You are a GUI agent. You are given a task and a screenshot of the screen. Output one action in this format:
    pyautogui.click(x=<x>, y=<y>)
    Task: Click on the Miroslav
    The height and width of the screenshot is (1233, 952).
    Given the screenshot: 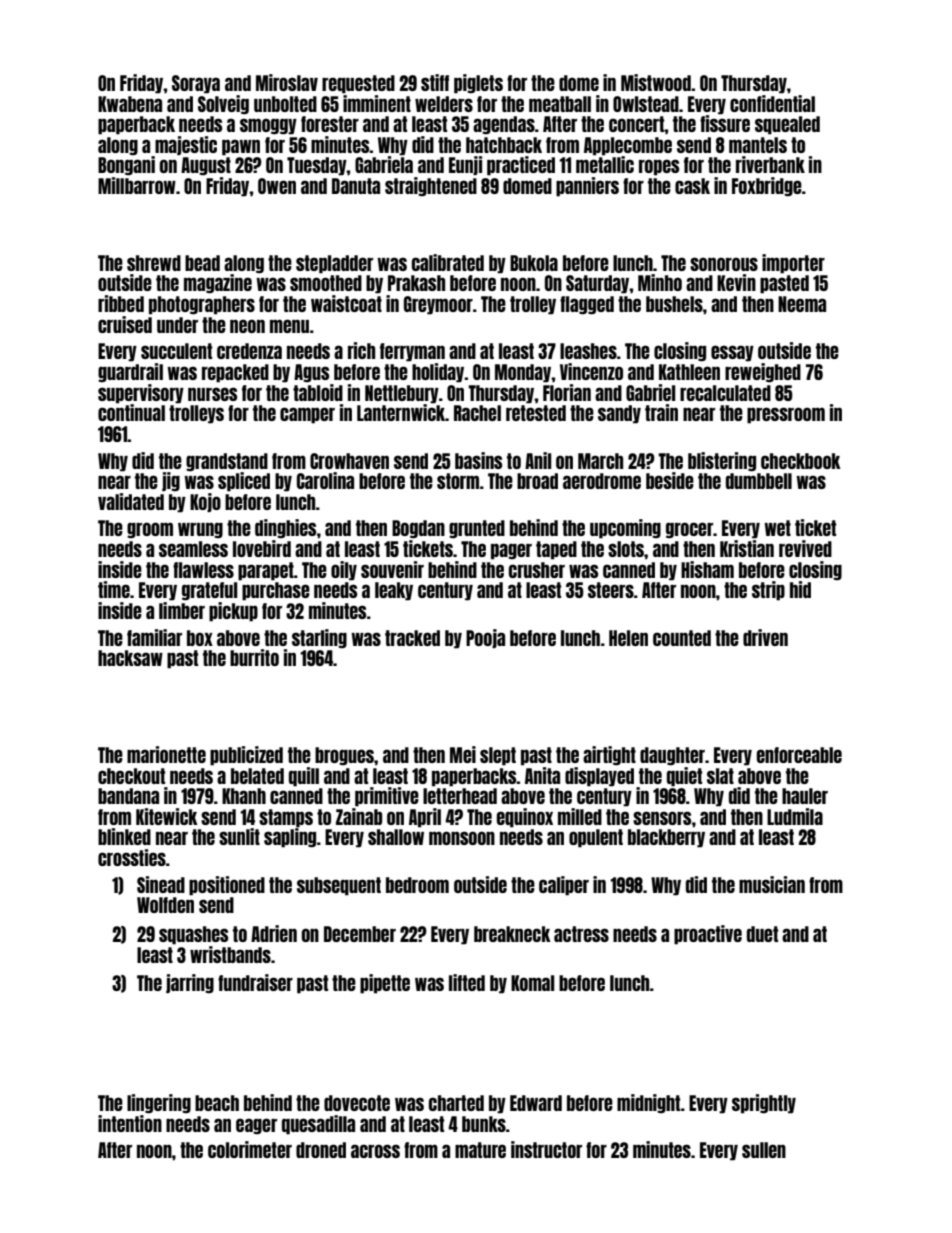 What is the action you would take?
    pyautogui.click(x=287, y=82)
